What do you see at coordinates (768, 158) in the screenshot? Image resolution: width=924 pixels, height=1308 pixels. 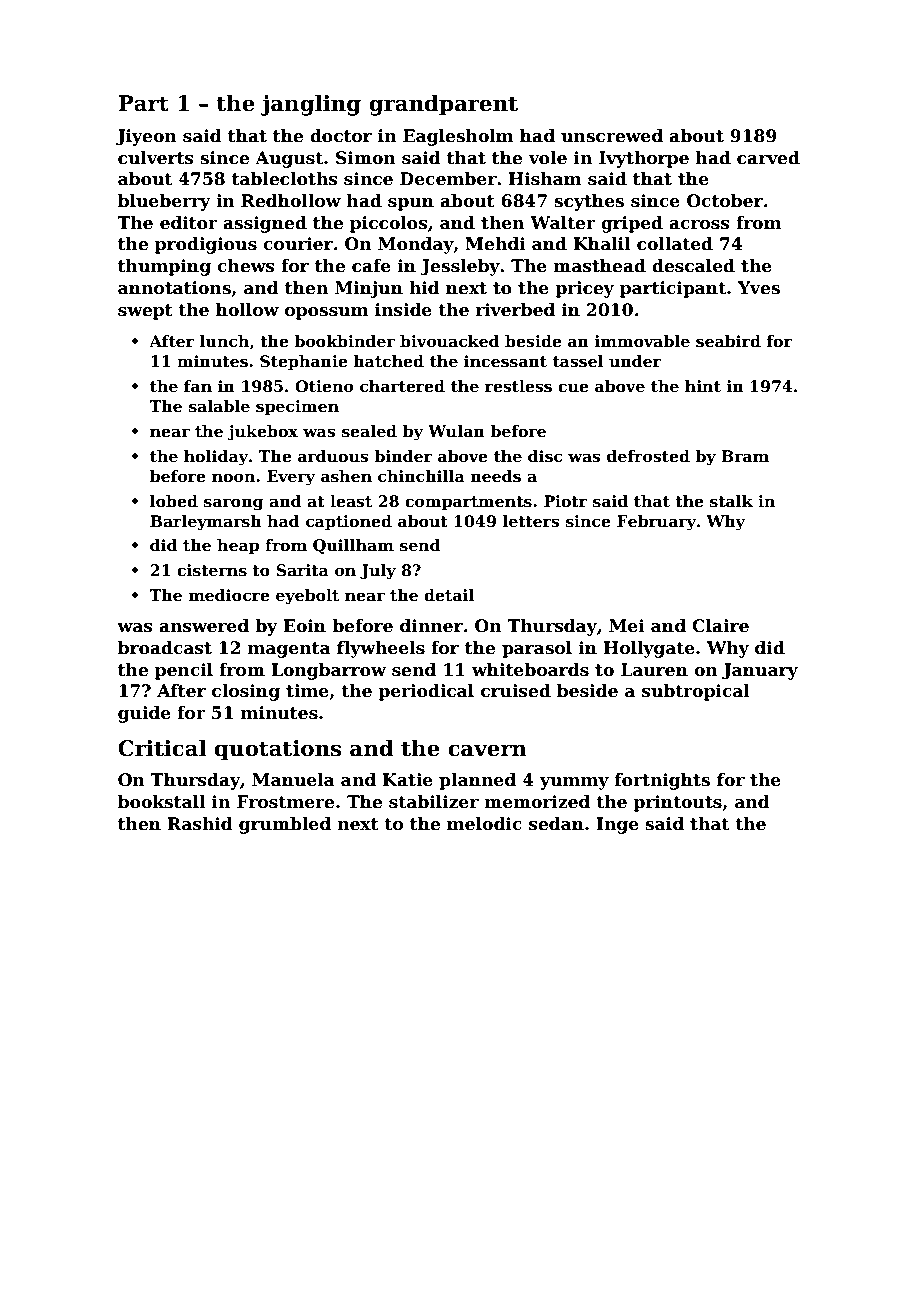 I see `carved` at bounding box center [768, 158].
